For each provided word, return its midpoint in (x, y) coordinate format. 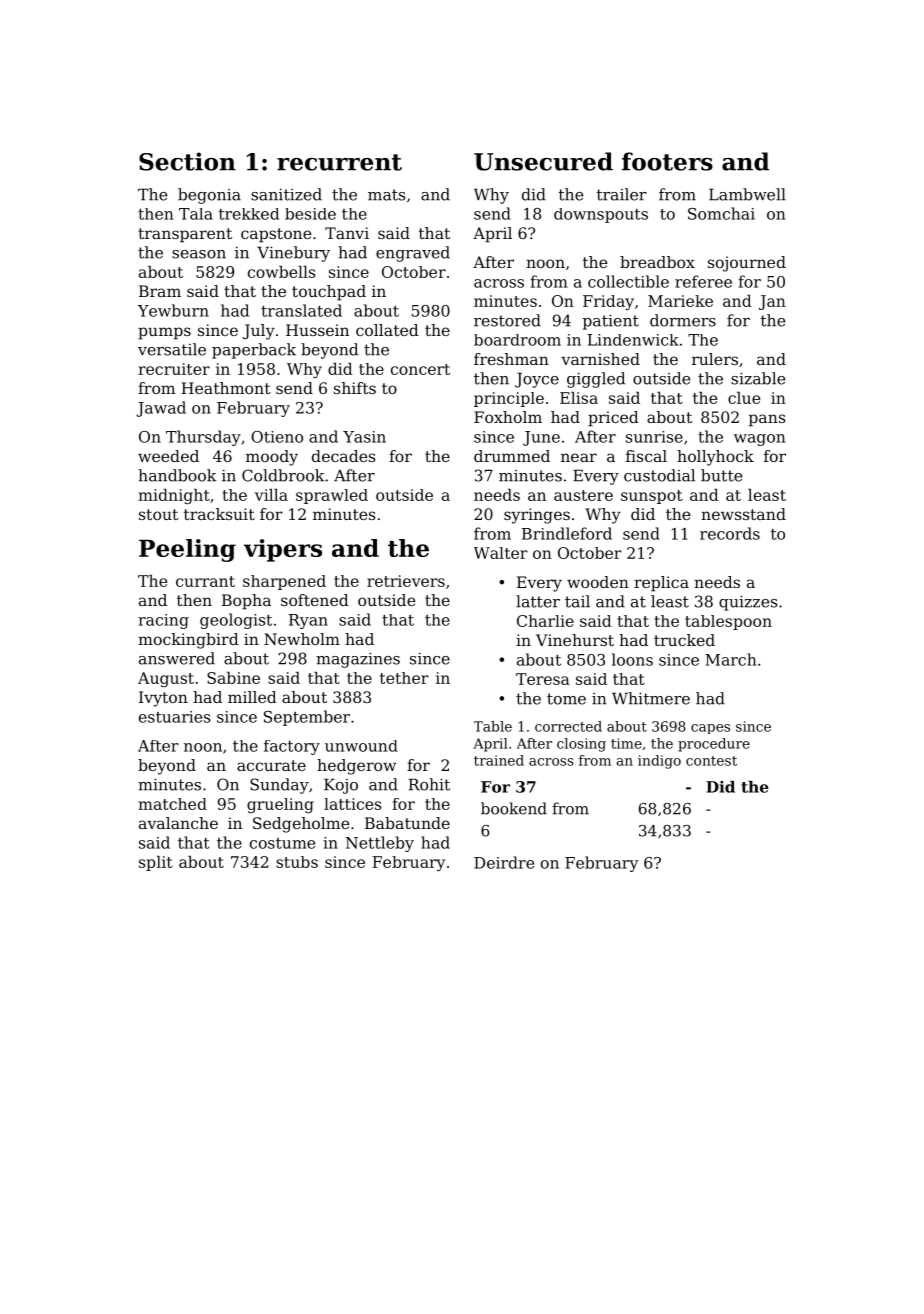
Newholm (302, 639)
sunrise (654, 437)
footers (667, 161)
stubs (297, 862)
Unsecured (543, 161)
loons (632, 659)
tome (566, 699)
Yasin (364, 437)
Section (187, 161)
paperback (254, 351)
